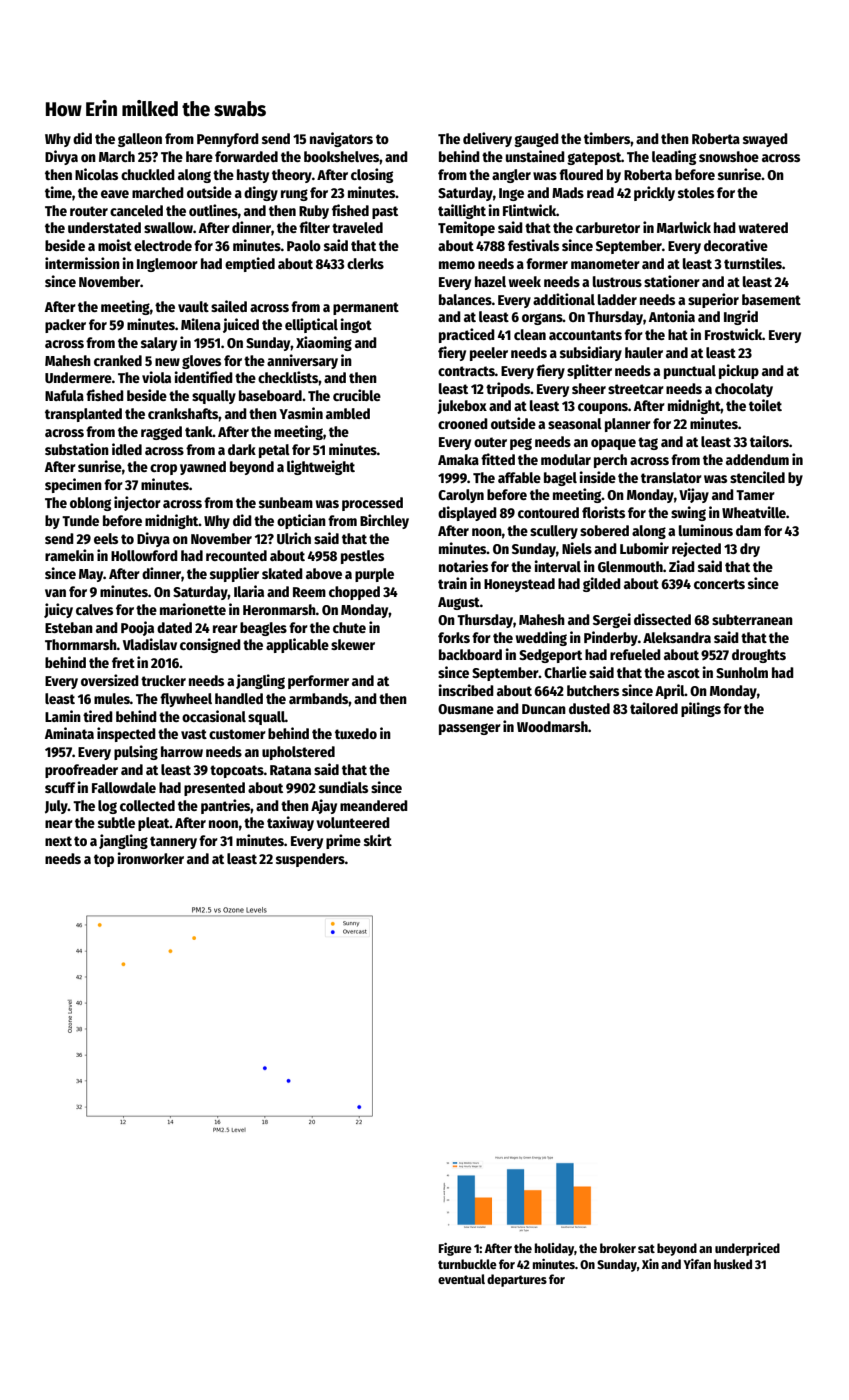 The width and height of the page is (849, 1400). I want to click on Nicolas, so click(96, 174).
